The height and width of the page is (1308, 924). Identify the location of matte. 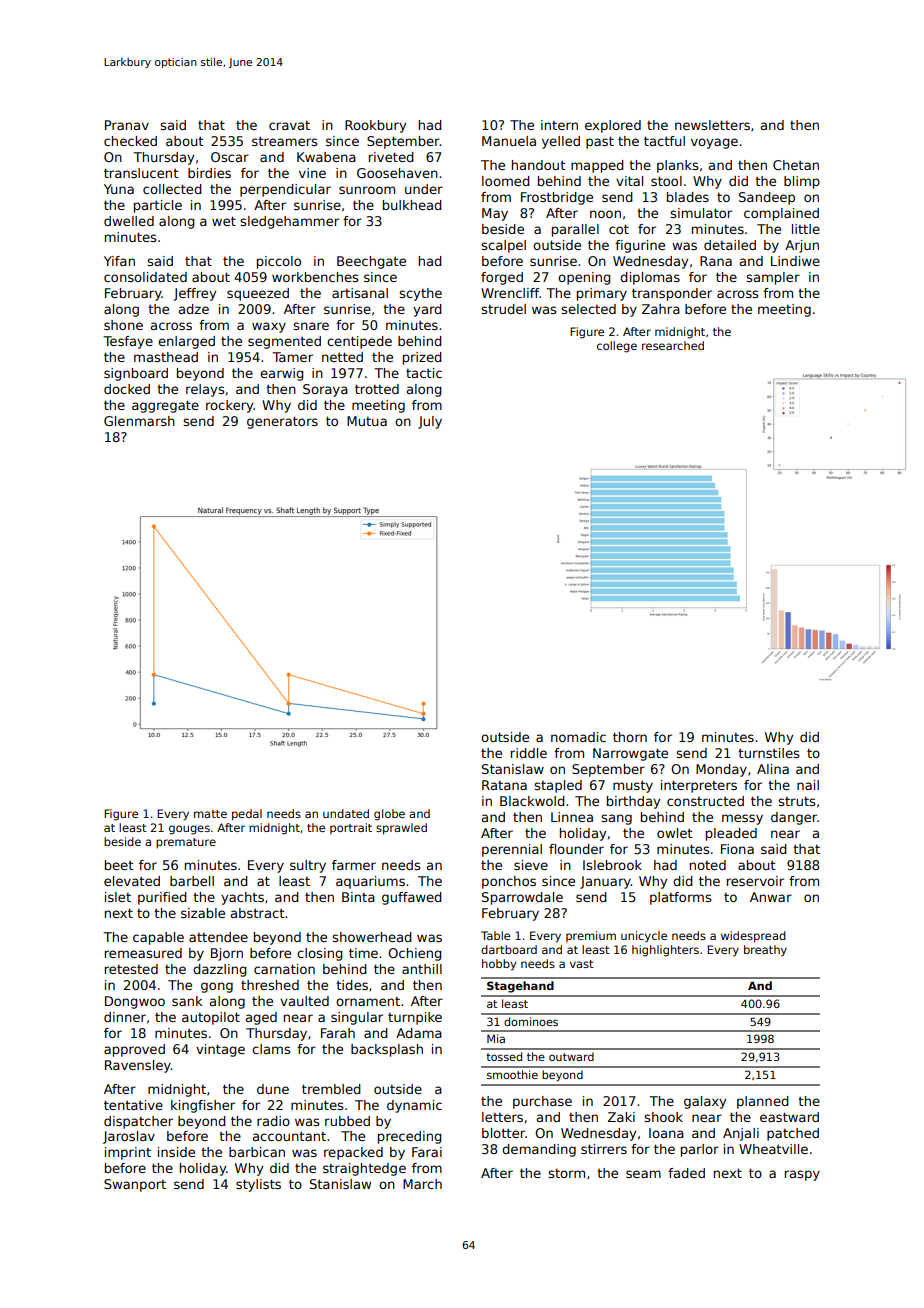
(210, 814).
